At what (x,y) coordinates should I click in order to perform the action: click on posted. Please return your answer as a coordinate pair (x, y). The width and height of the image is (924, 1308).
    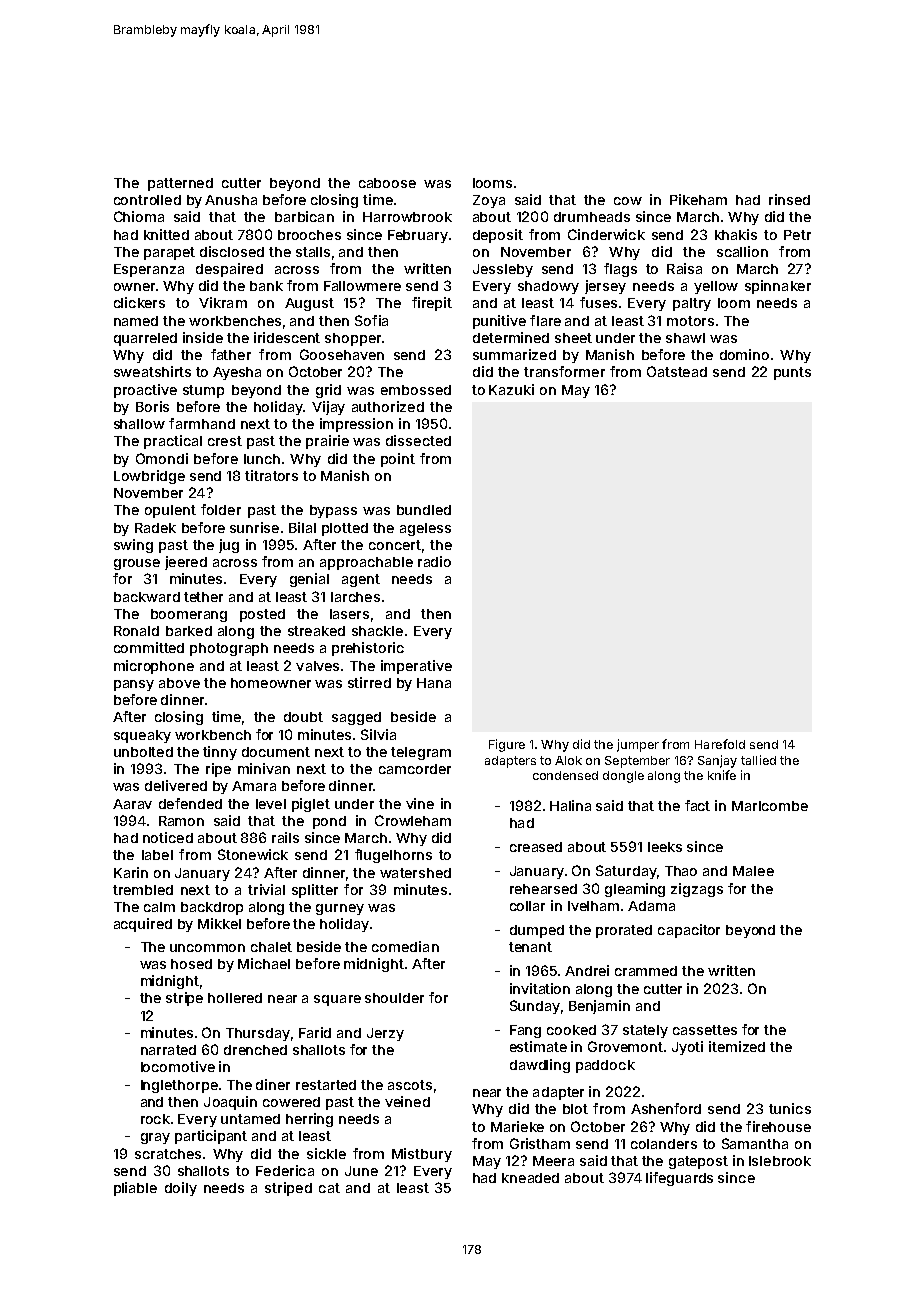
    Looking at the image, I should click on (262, 615).
